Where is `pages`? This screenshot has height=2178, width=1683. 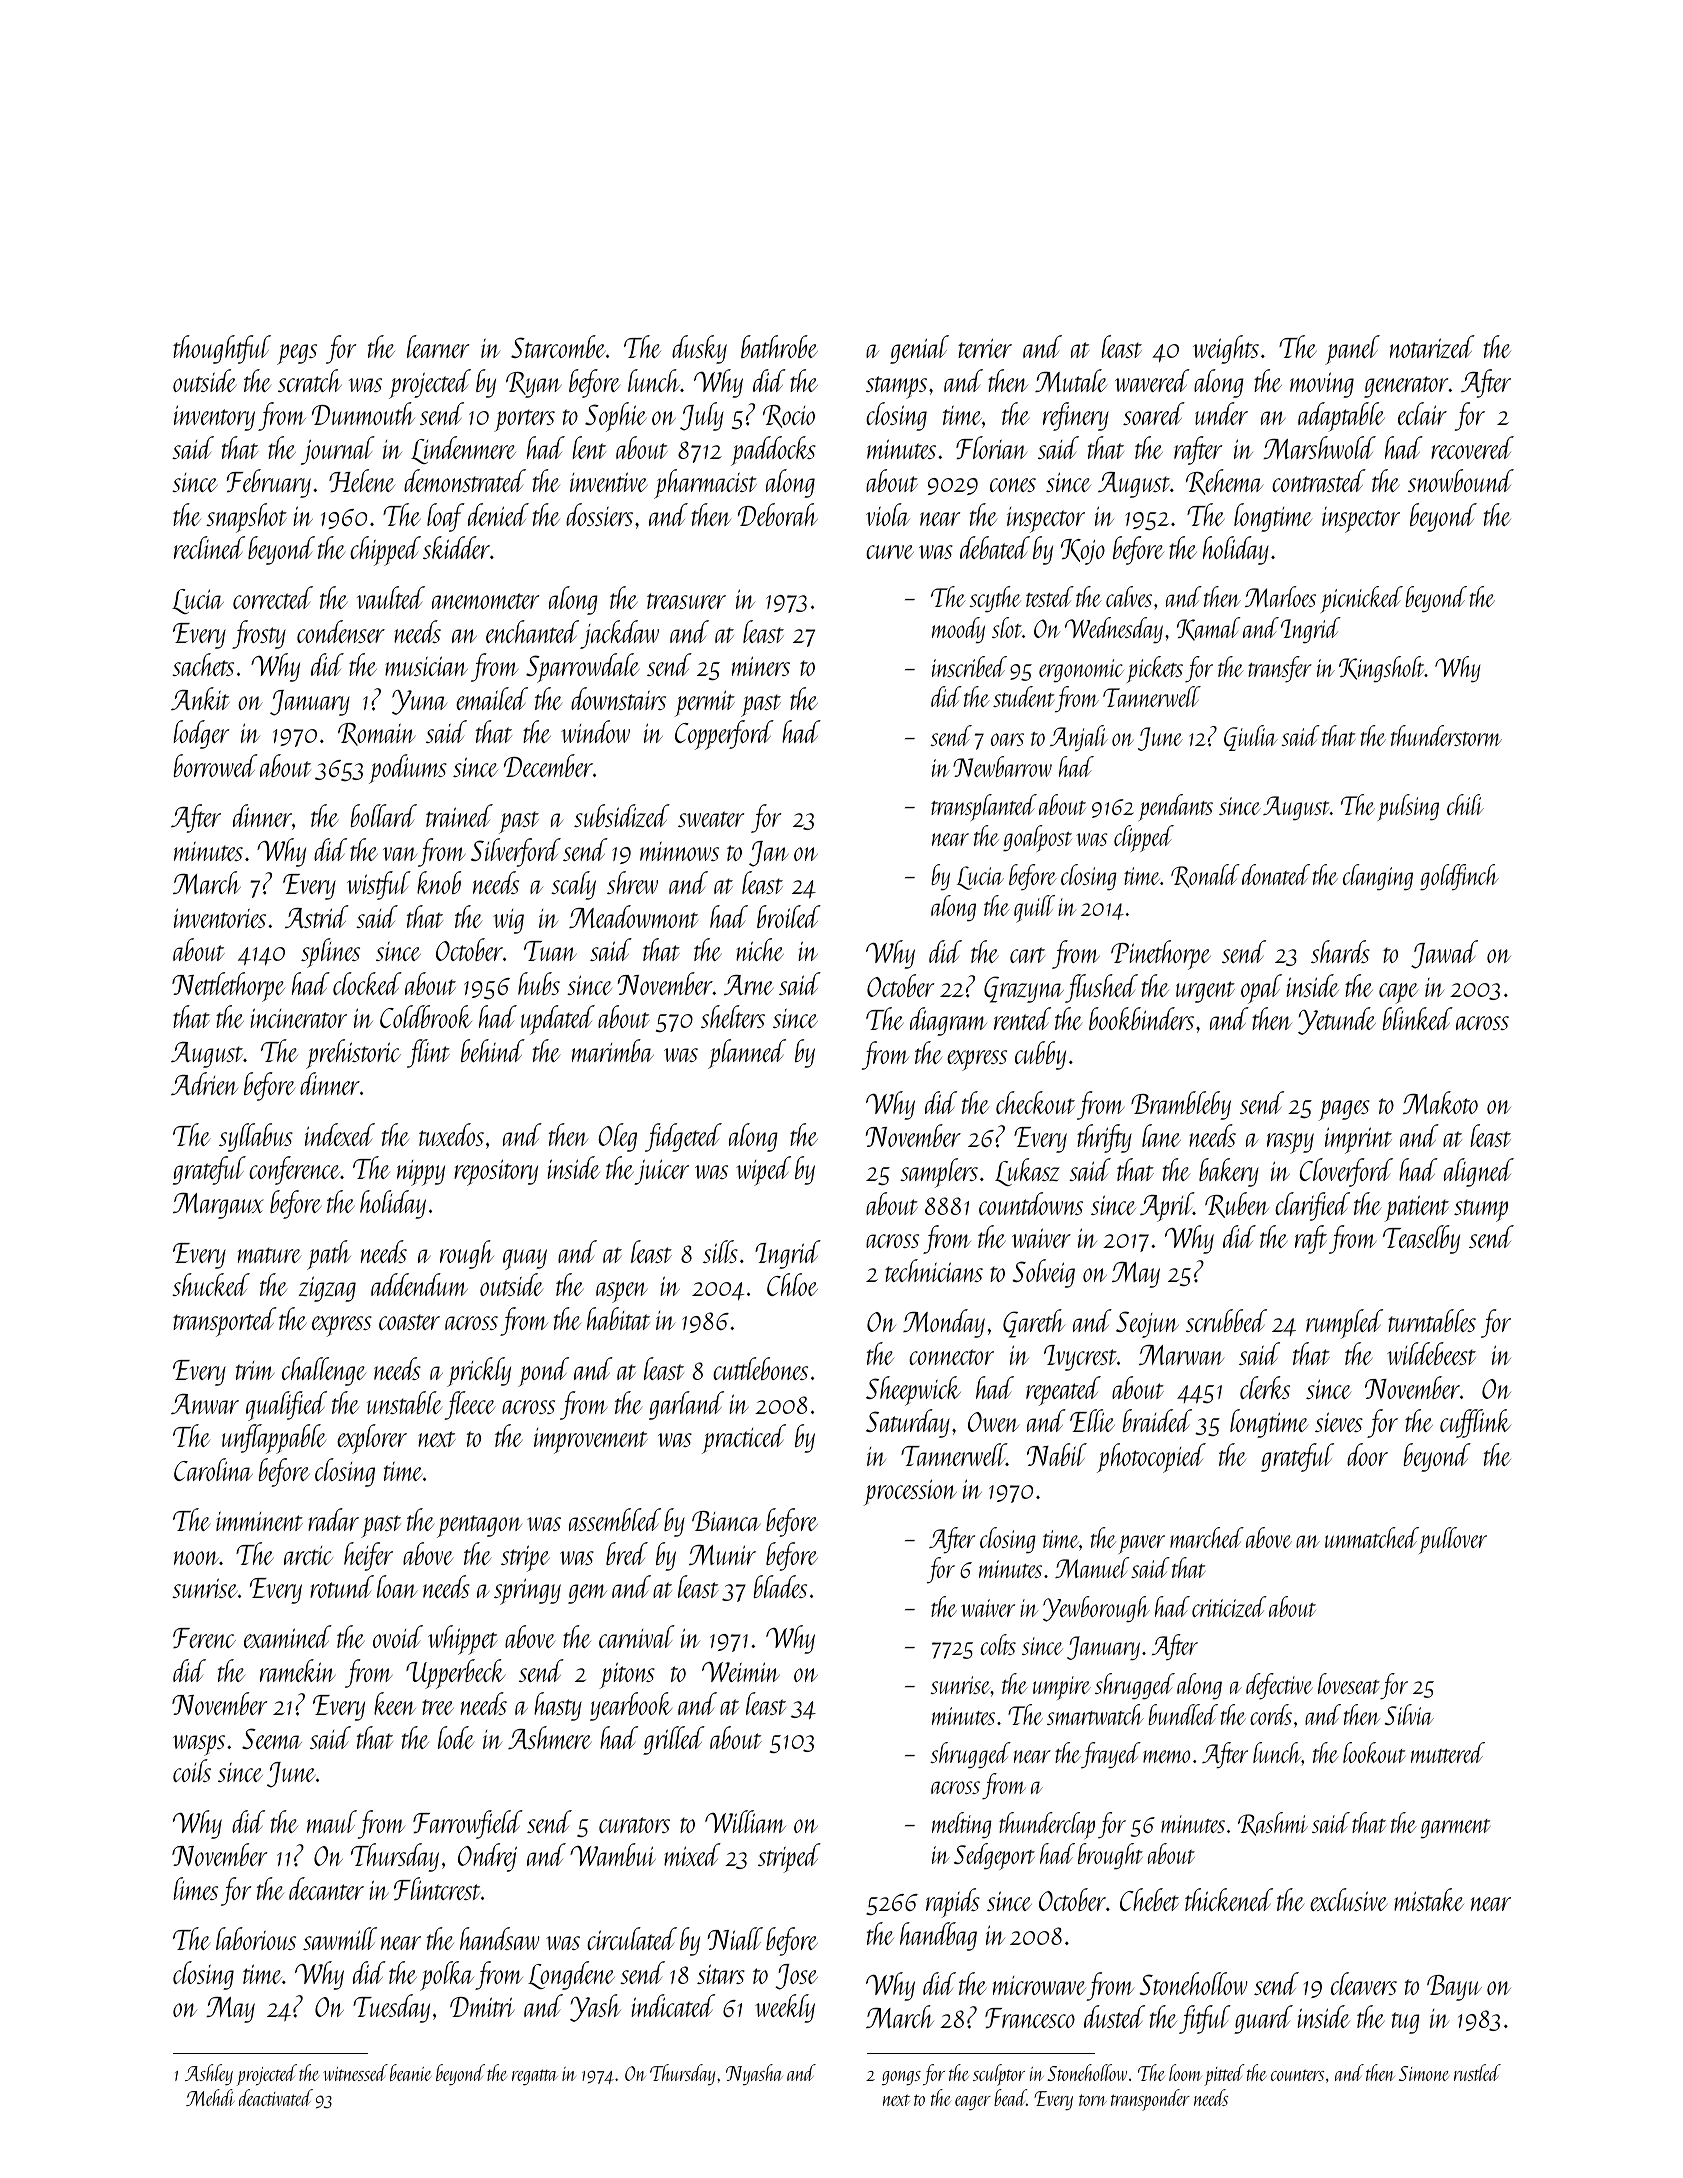
pages is located at coordinates (1344, 1110).
